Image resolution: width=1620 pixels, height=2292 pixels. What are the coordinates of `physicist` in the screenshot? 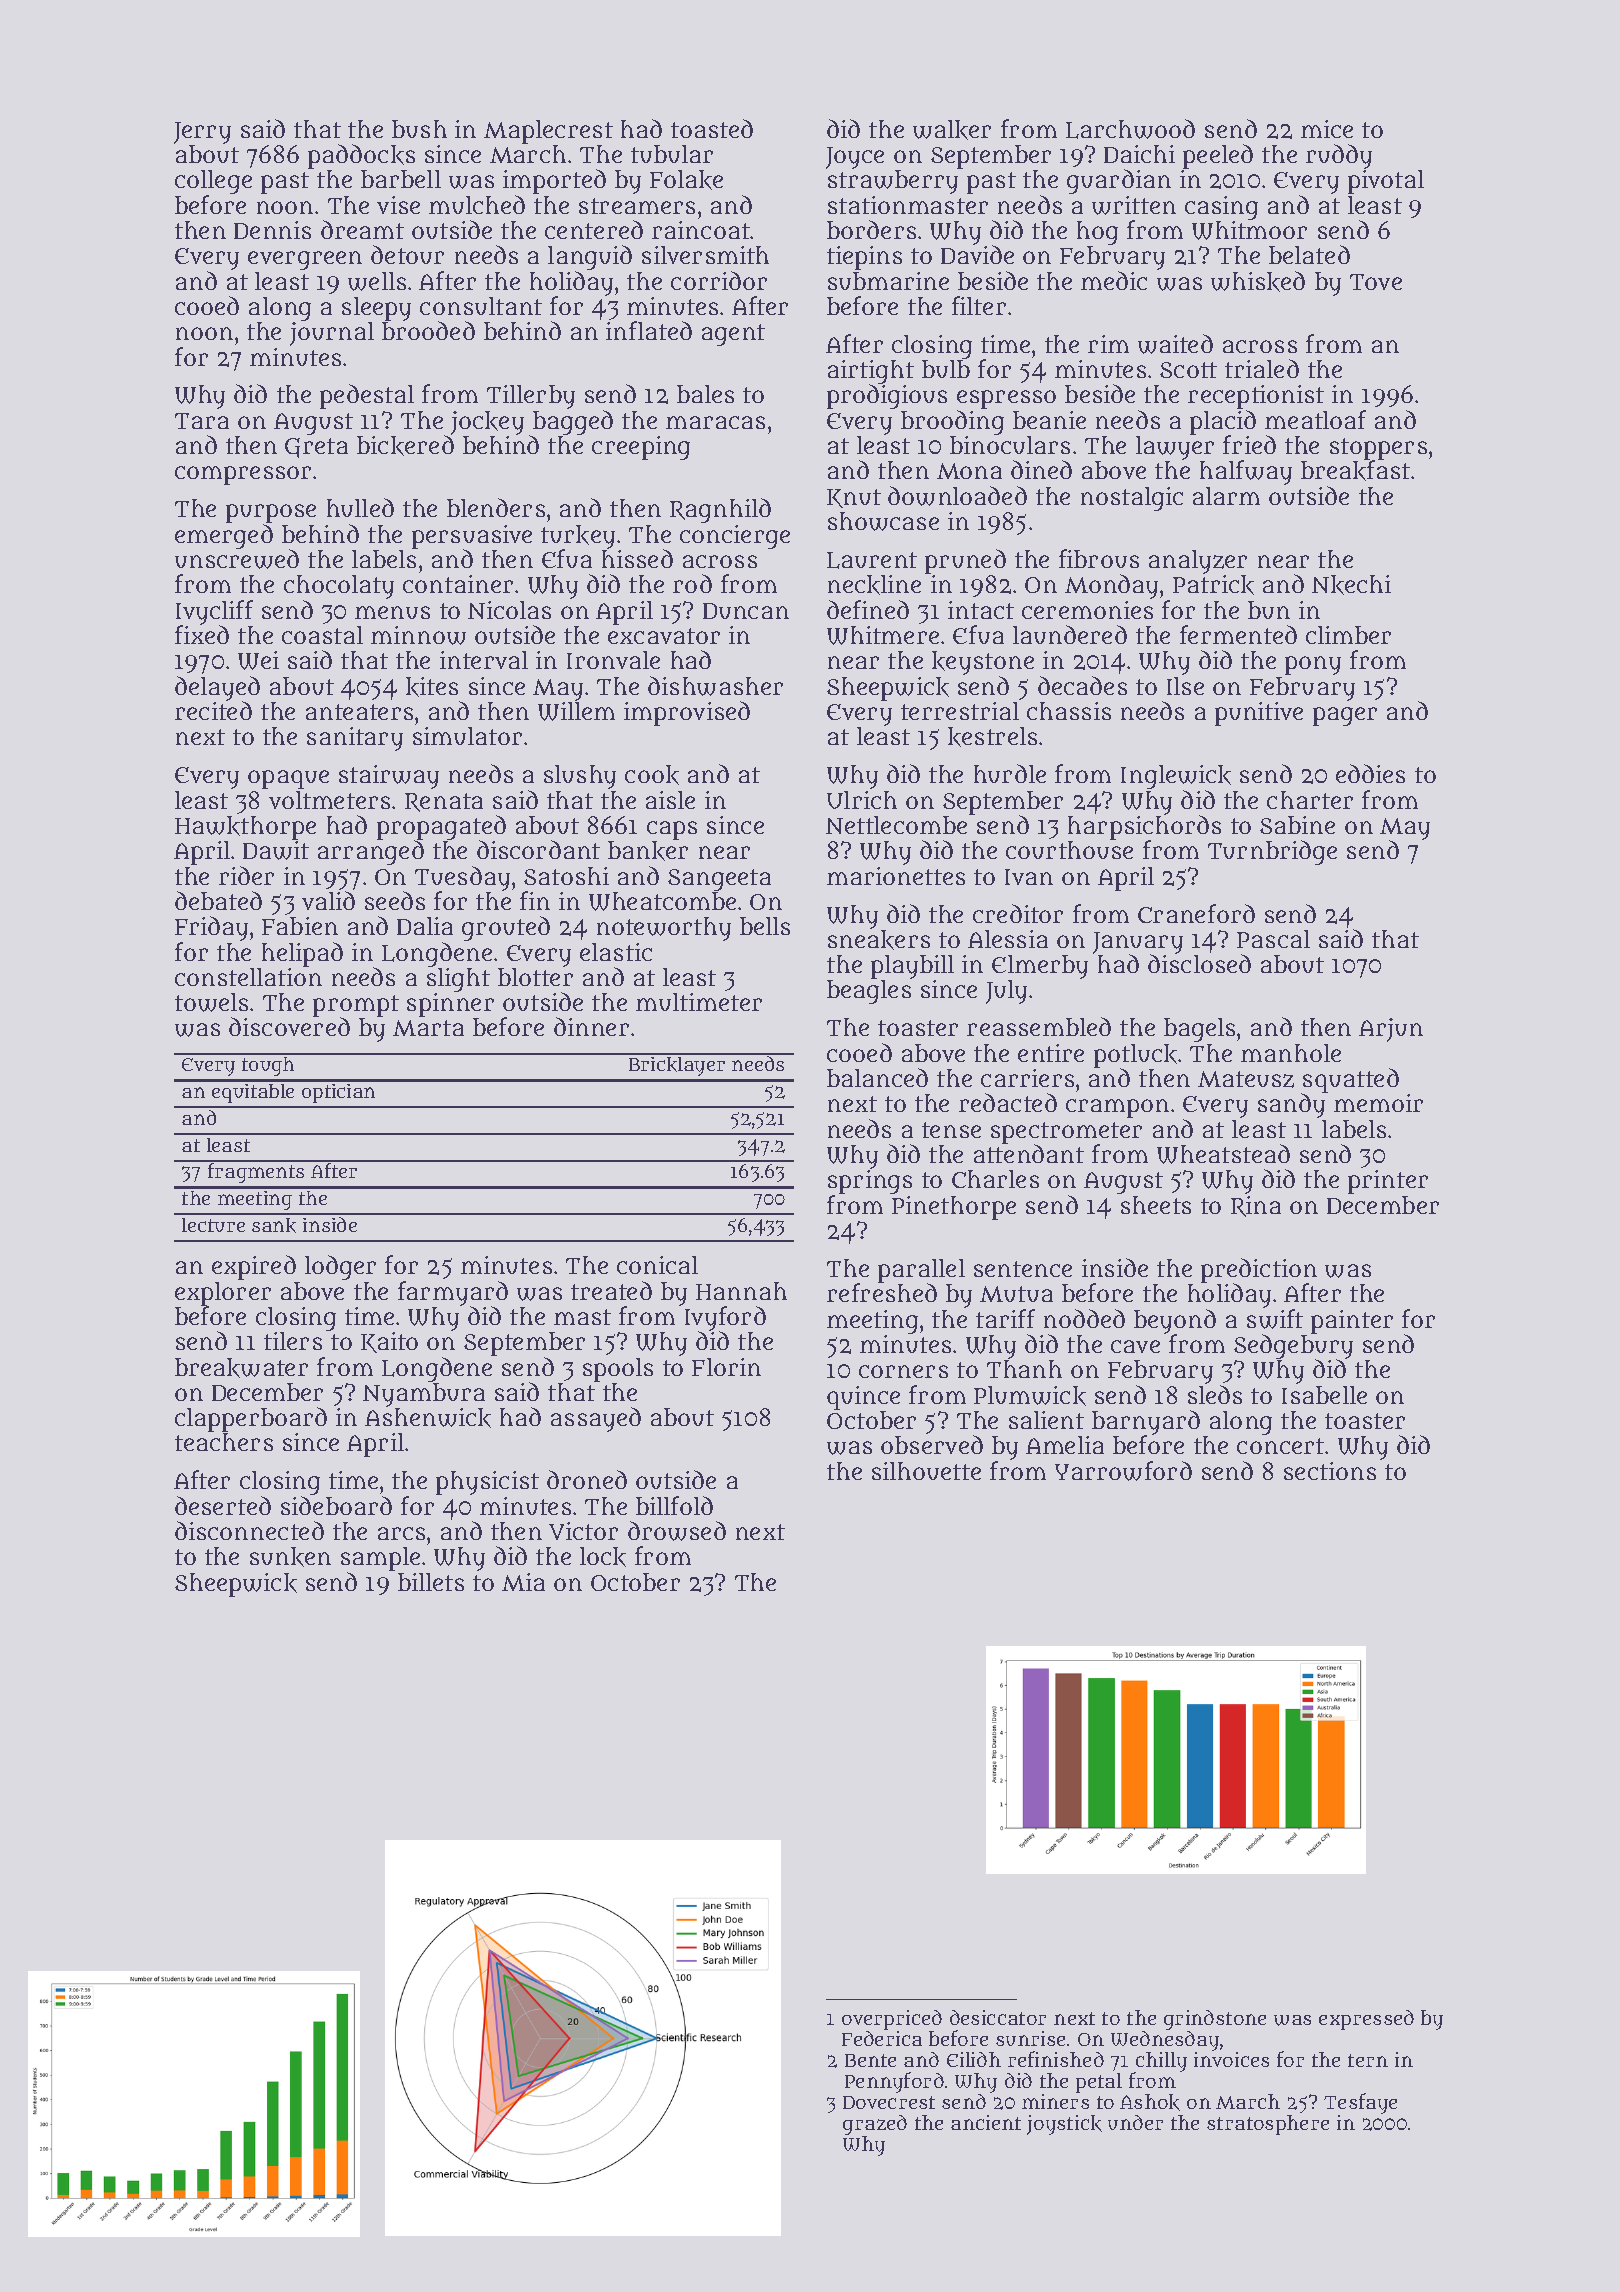 It's located at (487, 1483).
